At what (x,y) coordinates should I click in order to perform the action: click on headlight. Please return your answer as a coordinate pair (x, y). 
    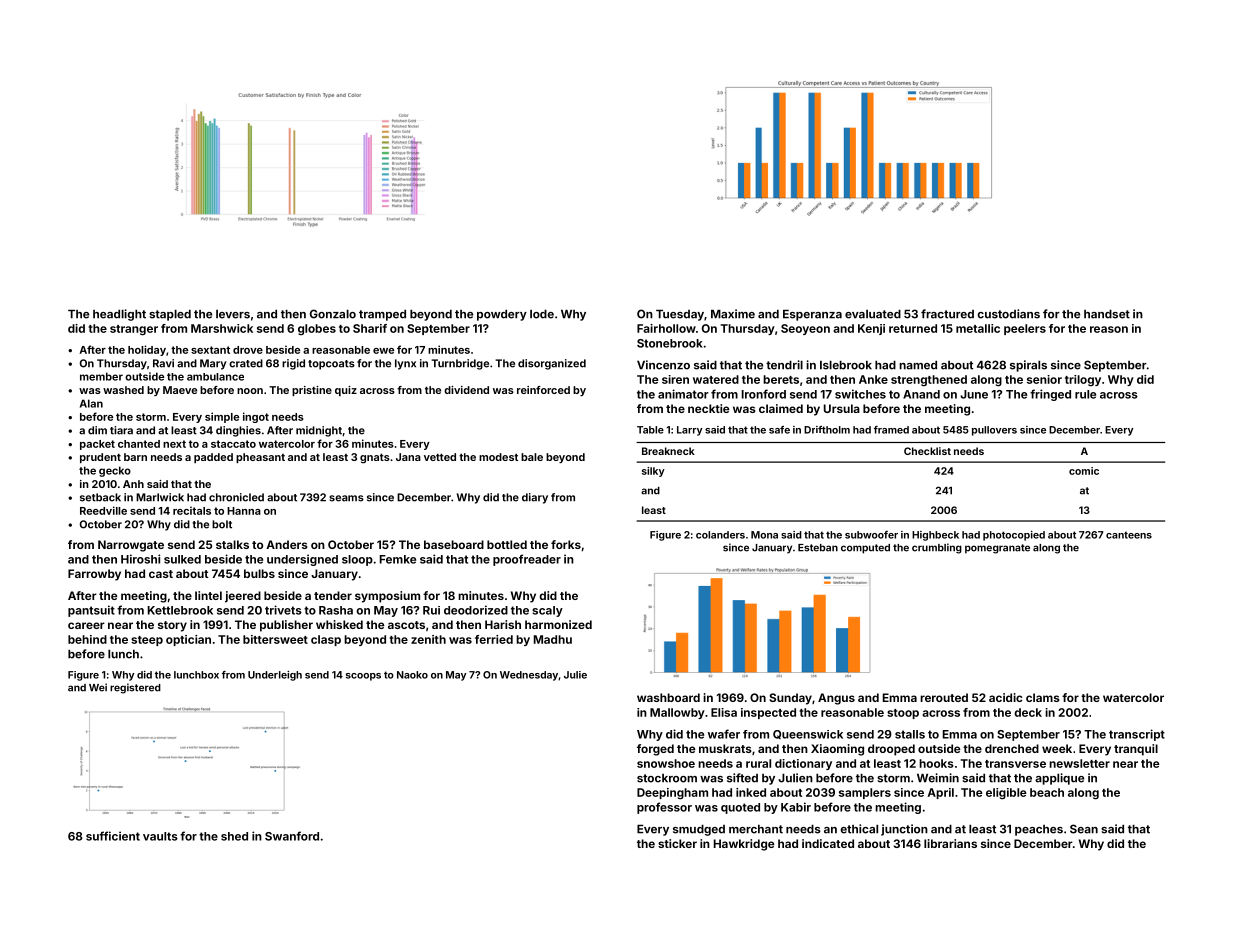
    Looking at the image, I should click on (119, 315).
